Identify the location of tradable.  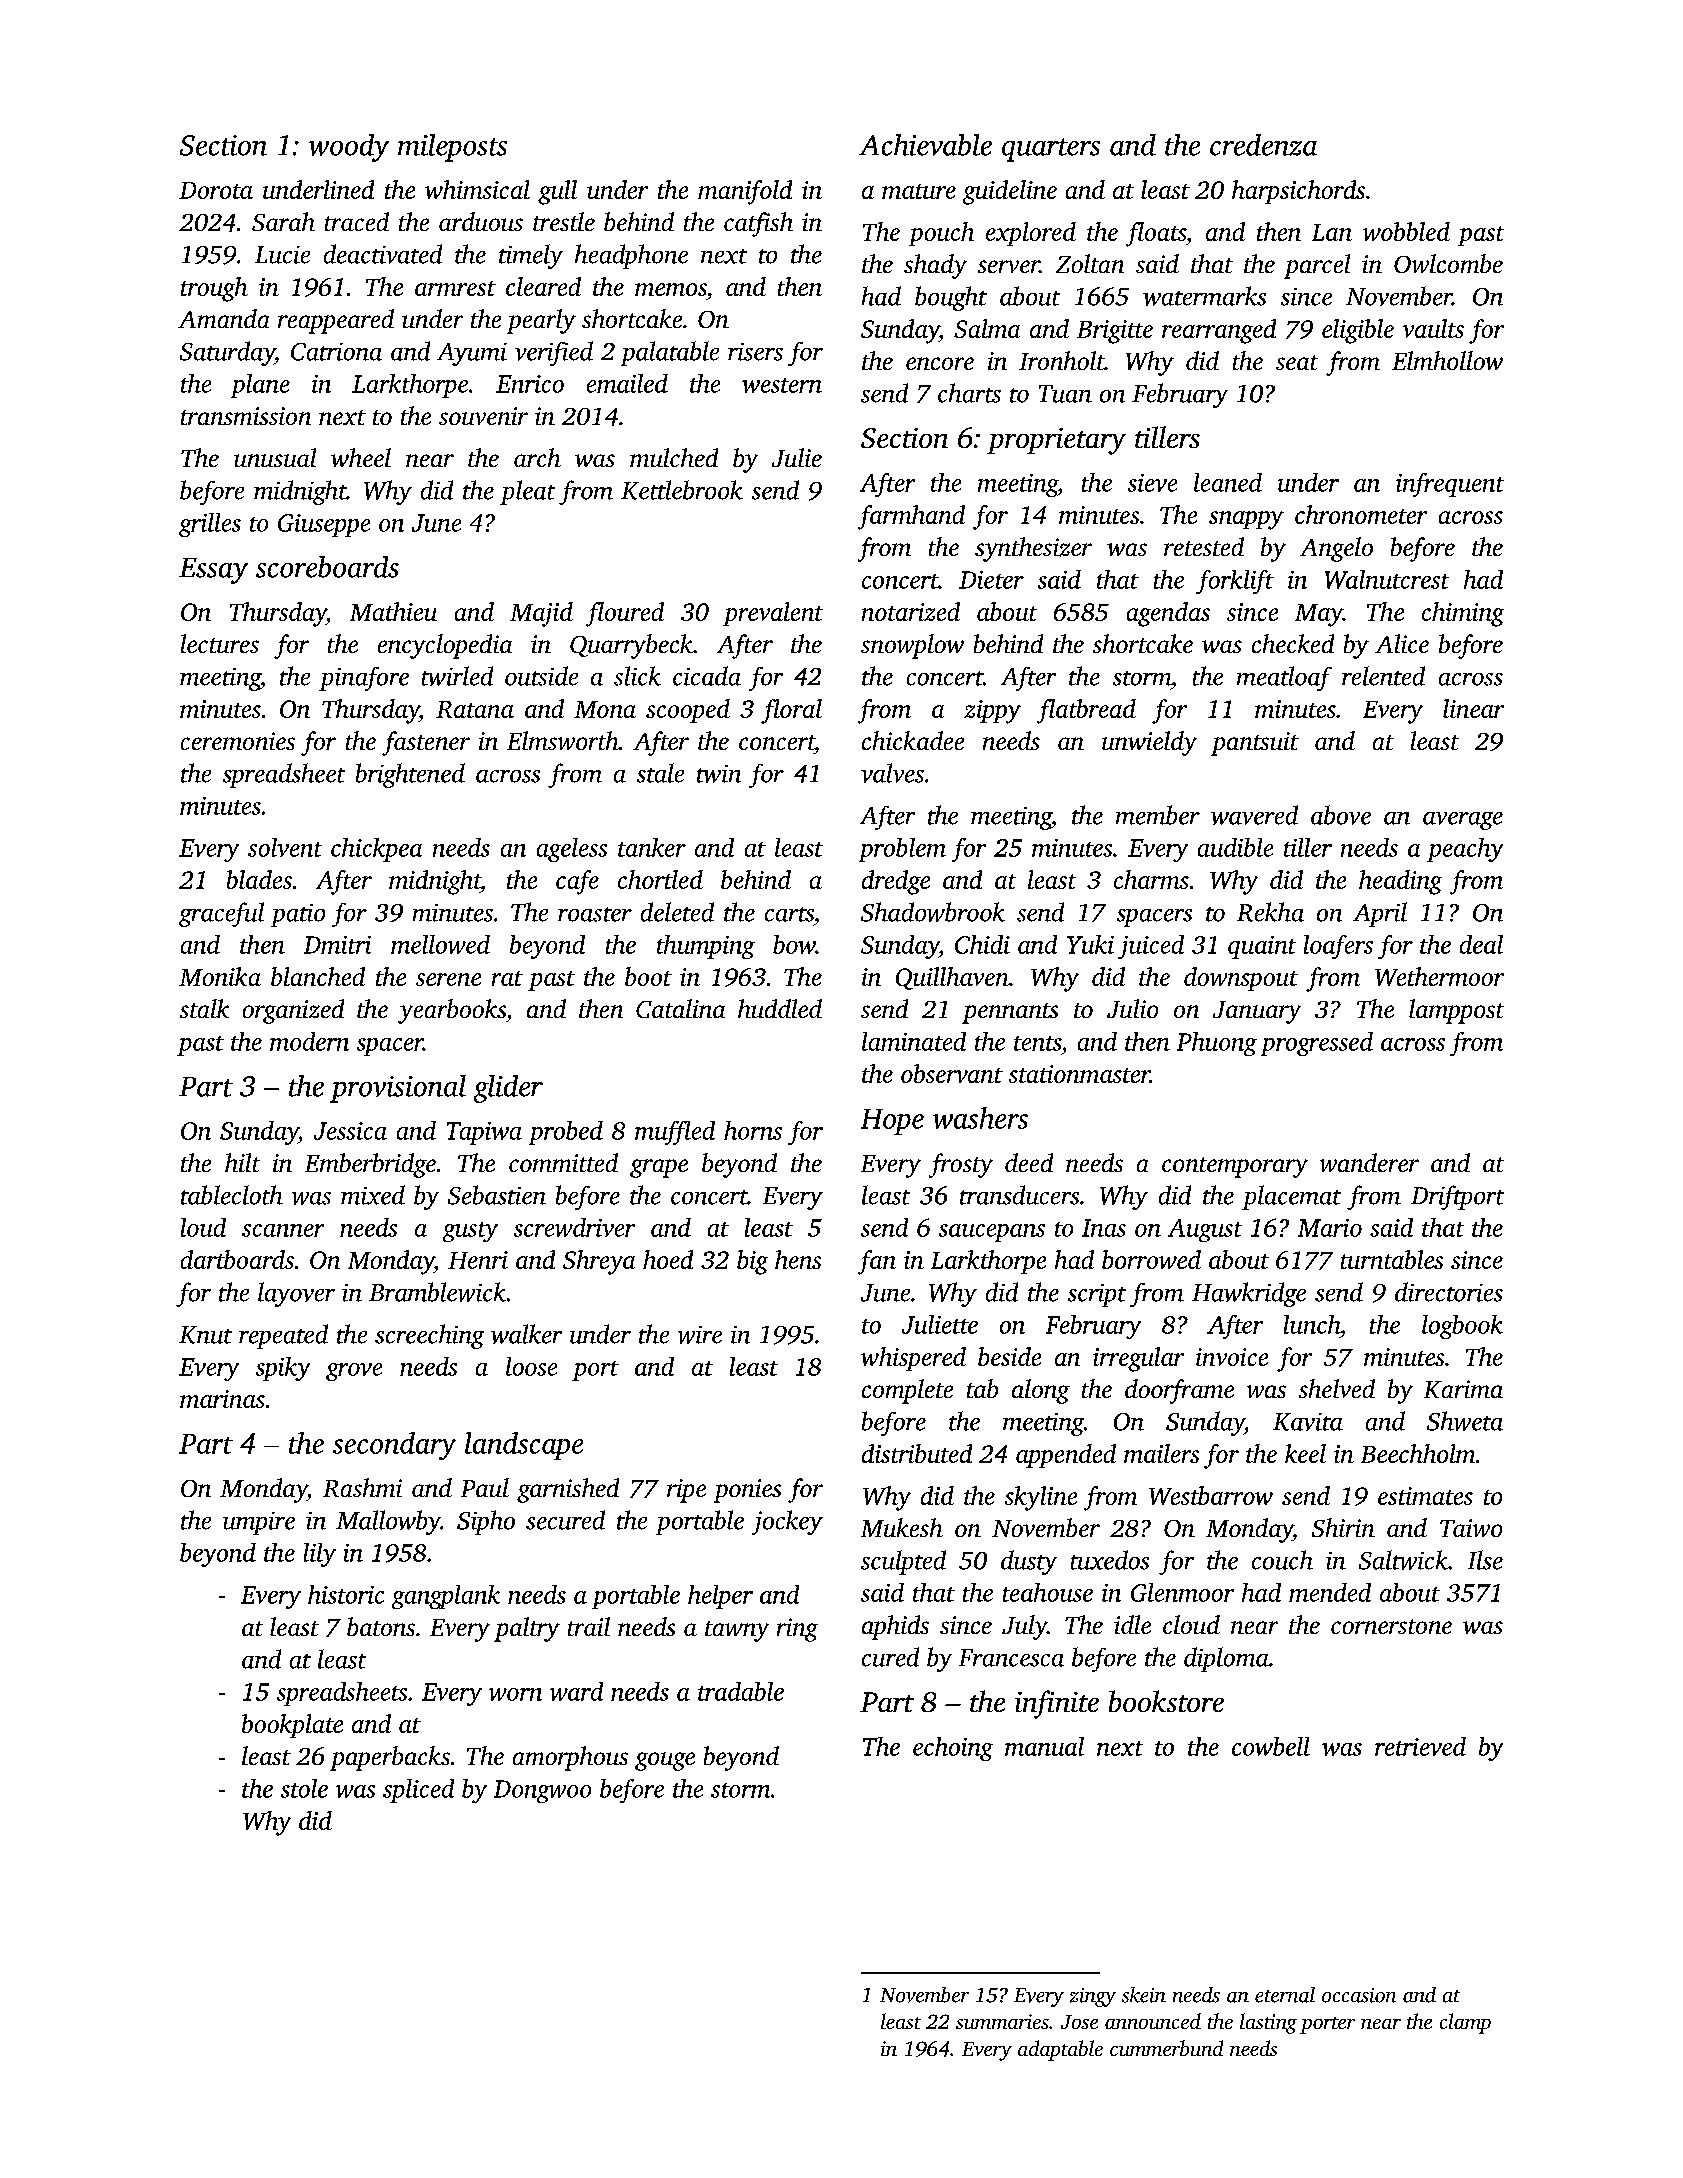
(741, 1691).
